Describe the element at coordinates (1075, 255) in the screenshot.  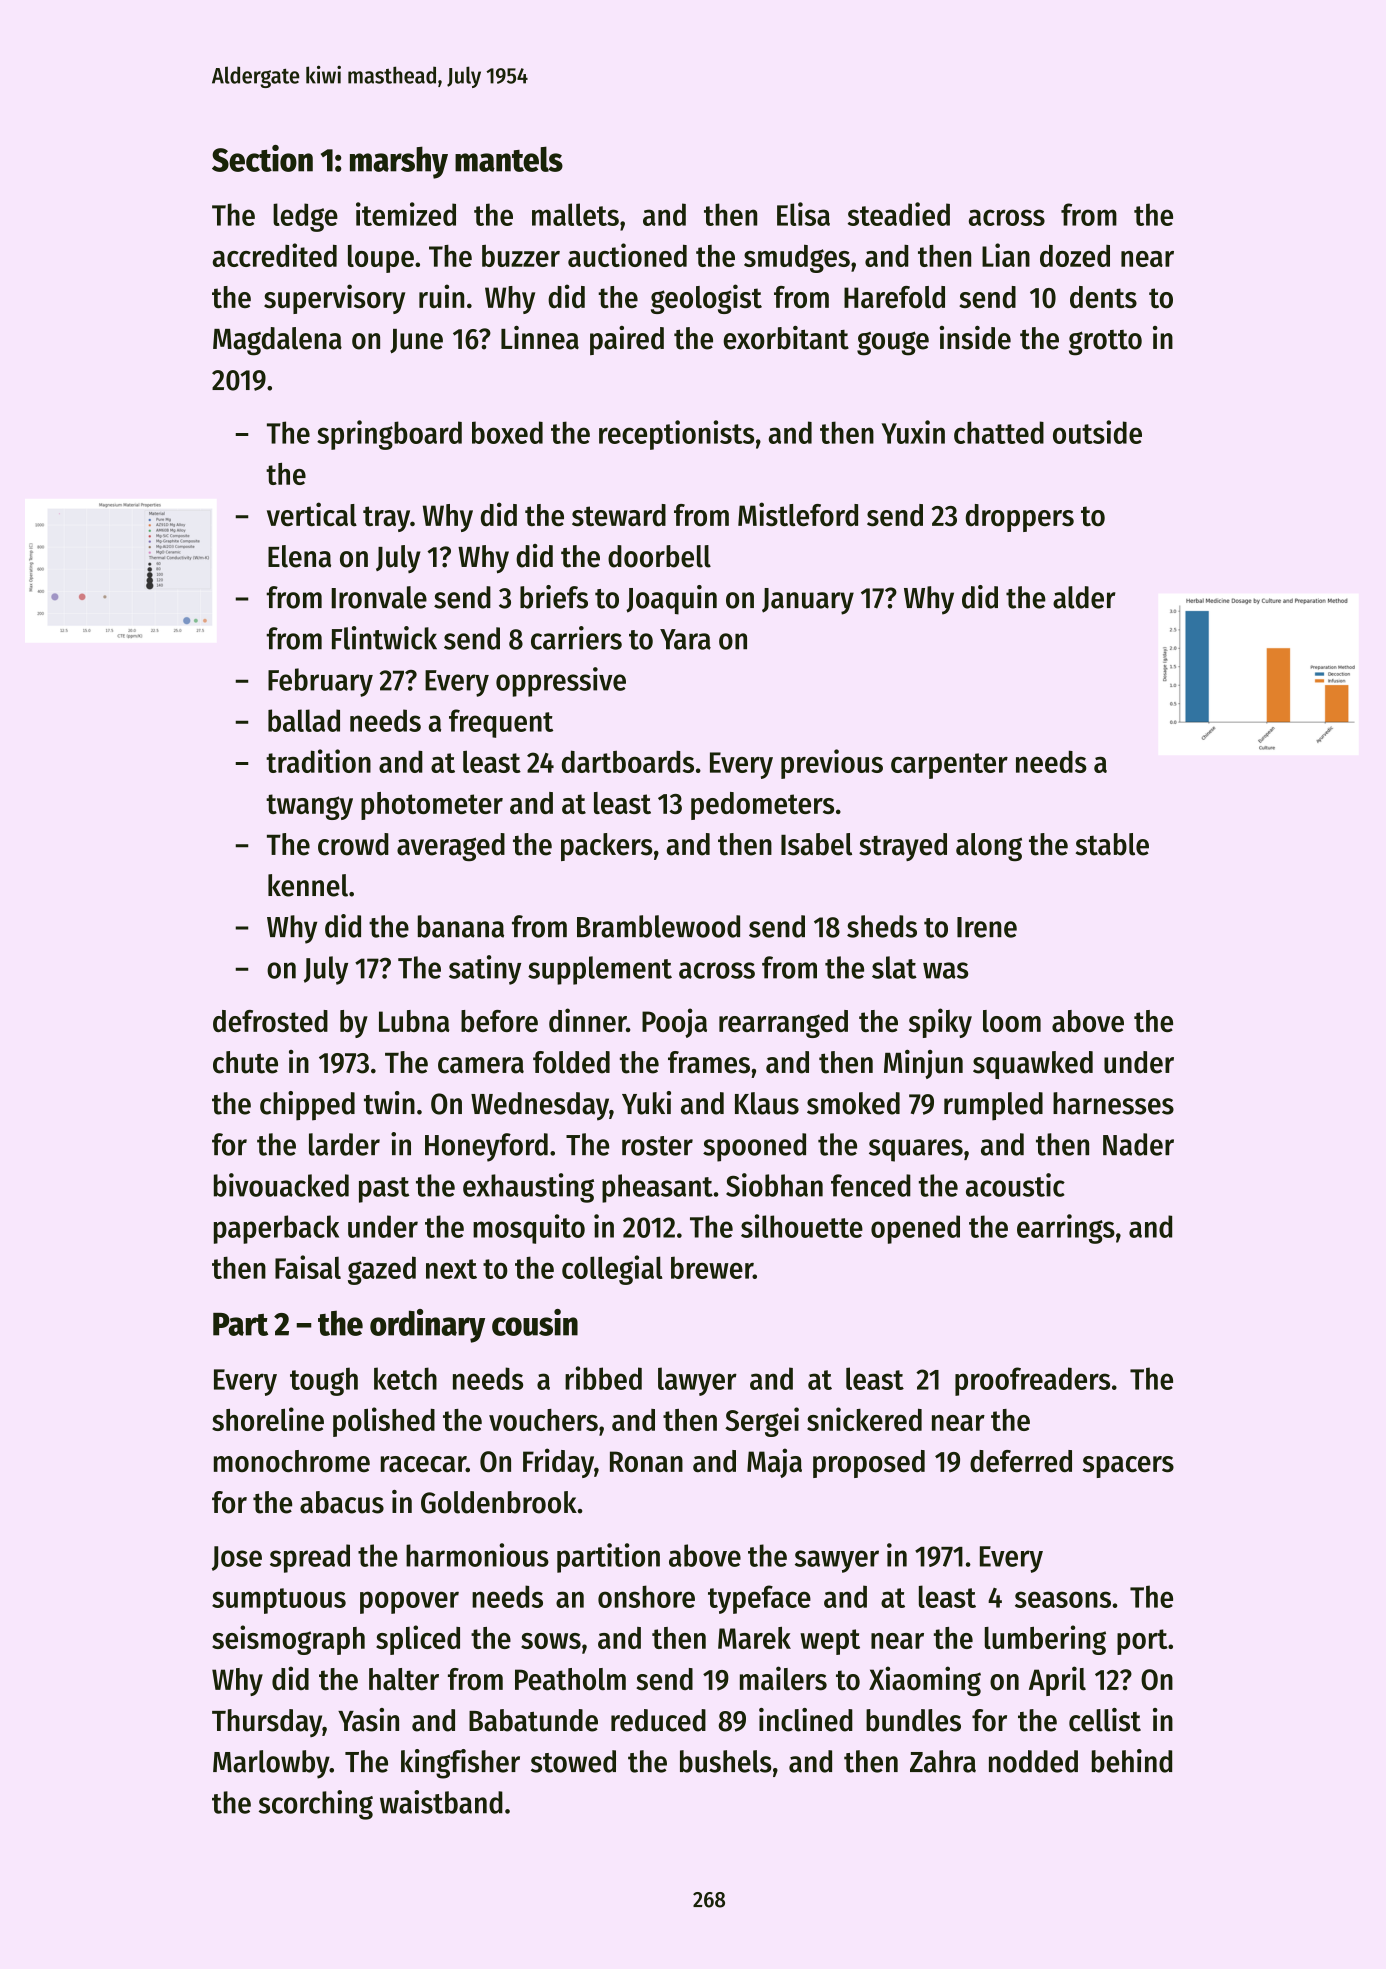
I see `dozed` at that location.
